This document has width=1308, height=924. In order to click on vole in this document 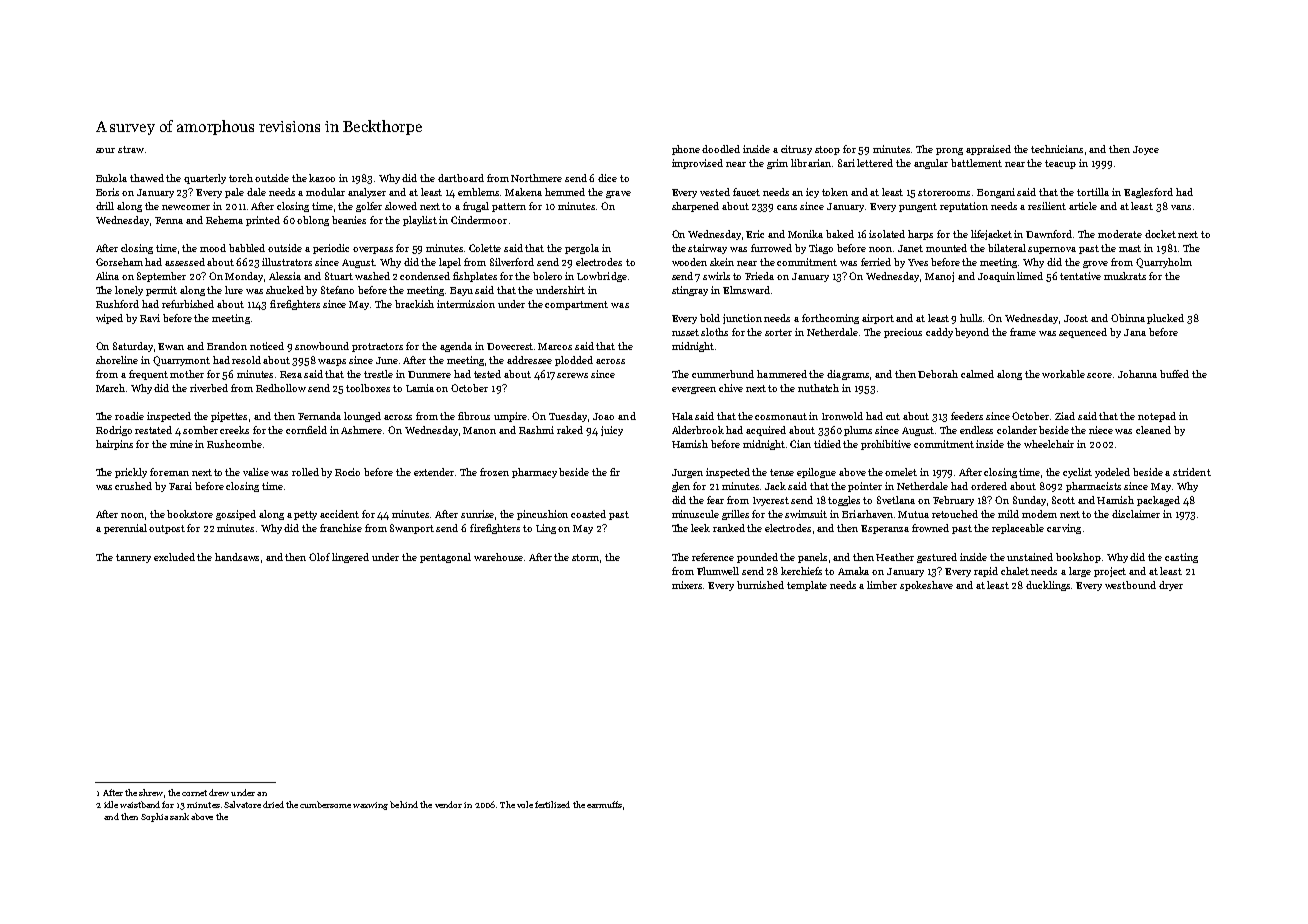, I will do `click(525, 804)`.
